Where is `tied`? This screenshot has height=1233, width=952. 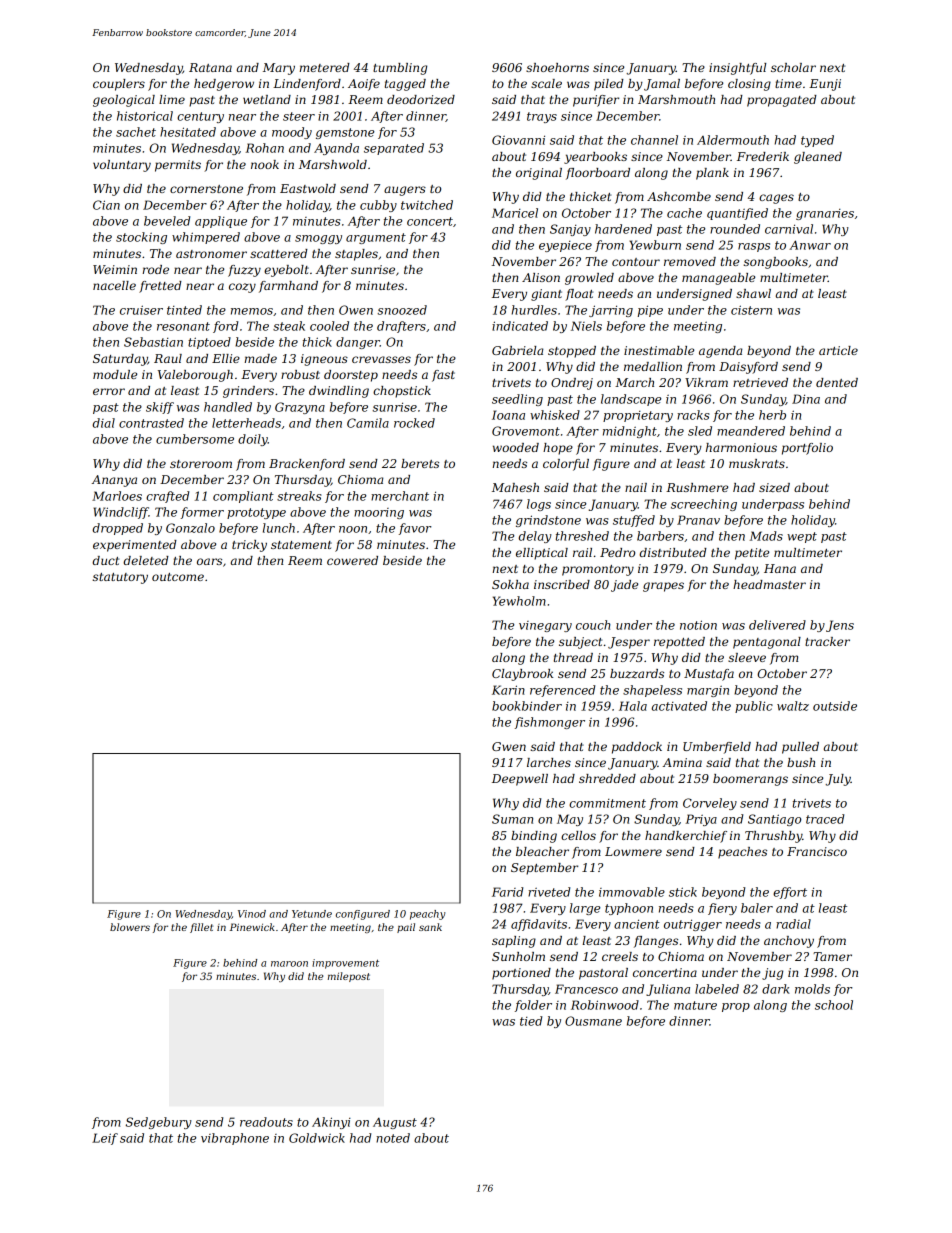 tied is located at coordinates (531, 1021).
